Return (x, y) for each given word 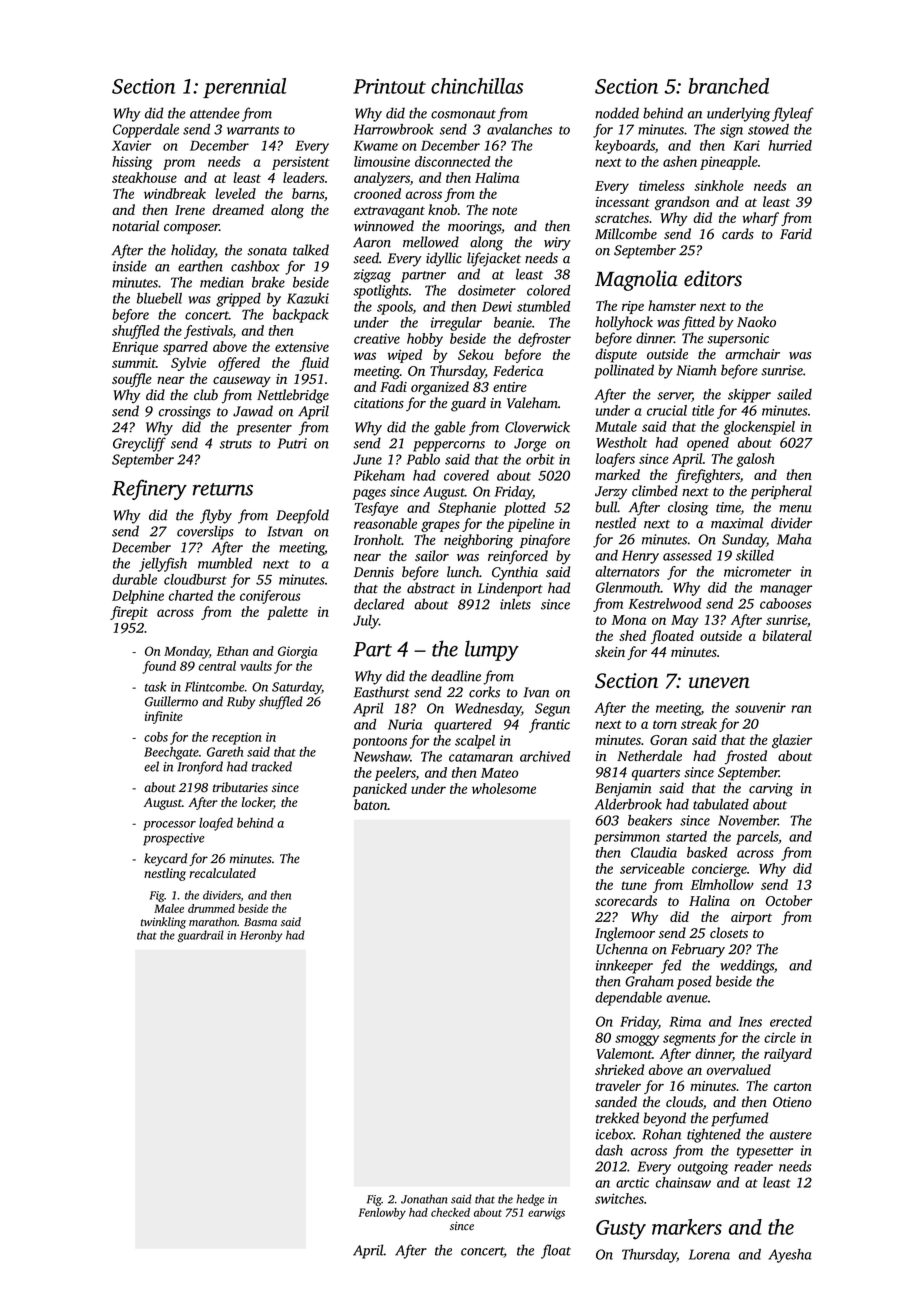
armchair (752, 354)
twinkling (163, 923)
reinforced (518, 557)
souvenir (760, 707)
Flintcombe (214, 686)
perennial (244, 88)
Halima (497, 177)
